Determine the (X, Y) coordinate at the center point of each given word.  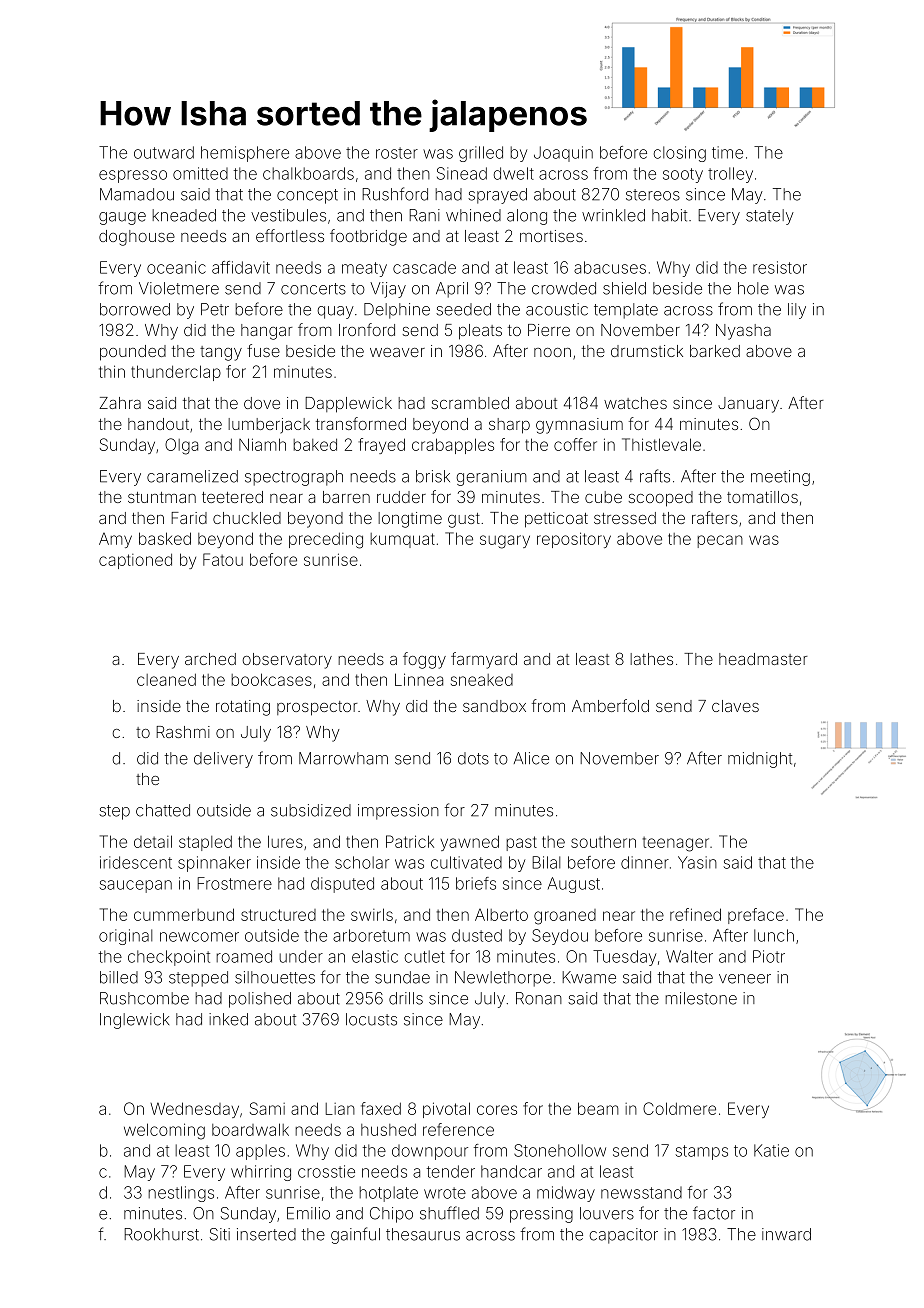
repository (574, 540)
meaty (364, 269)
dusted (477, 935)
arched (210, 659)
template (626, 311)
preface (756, 916)
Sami (267, 1108)
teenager (676, 844)
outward (164, 152)
